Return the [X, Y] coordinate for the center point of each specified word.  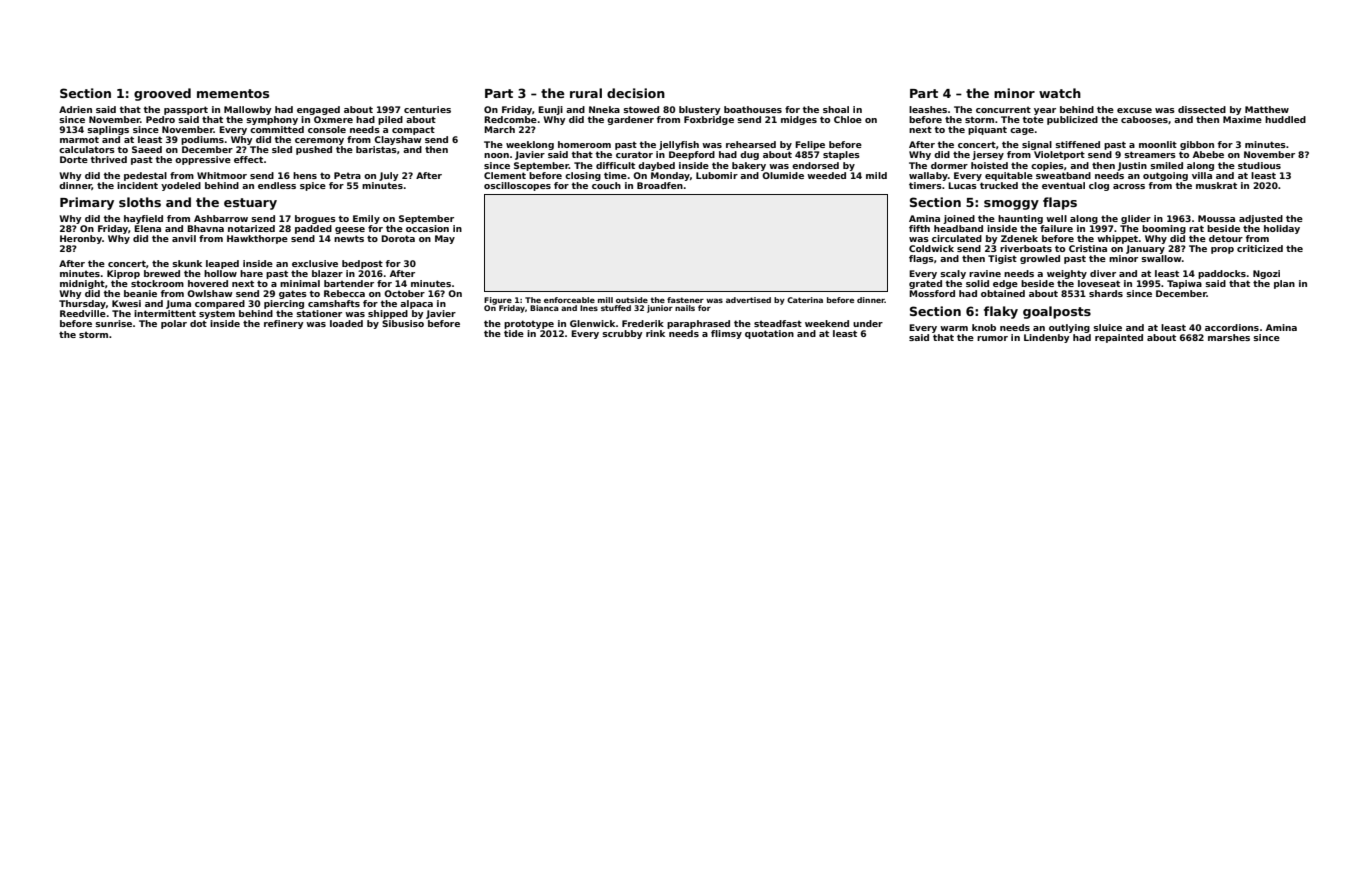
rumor [992, 338]
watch [1060, 93]
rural [586, 93]
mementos [233, 93]
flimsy [726, 334]
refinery [283, 324]
